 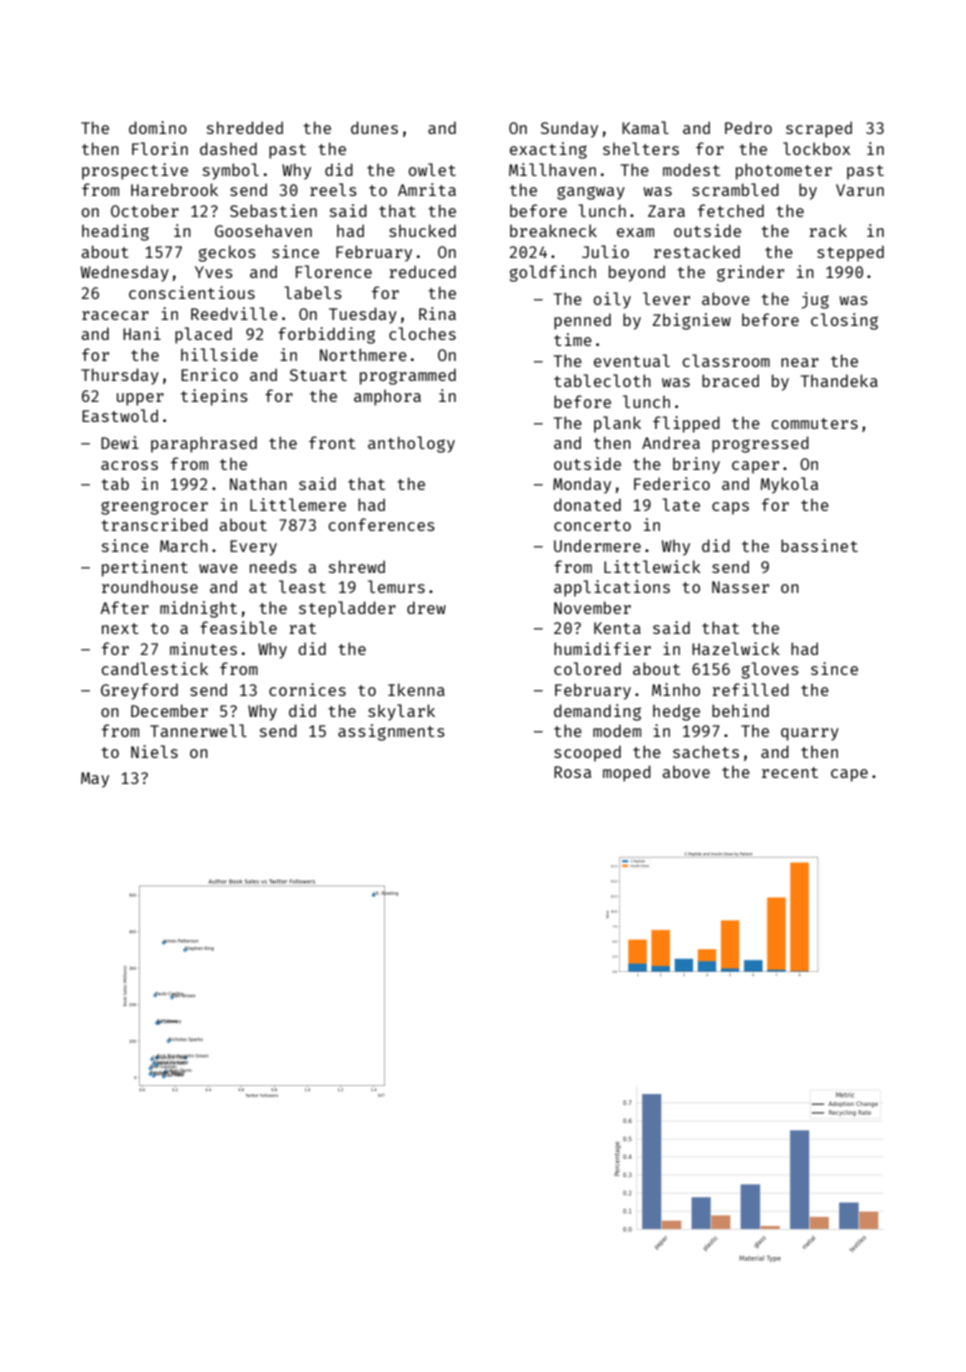 I want to click on flipped, so click(x=686, y=424).
